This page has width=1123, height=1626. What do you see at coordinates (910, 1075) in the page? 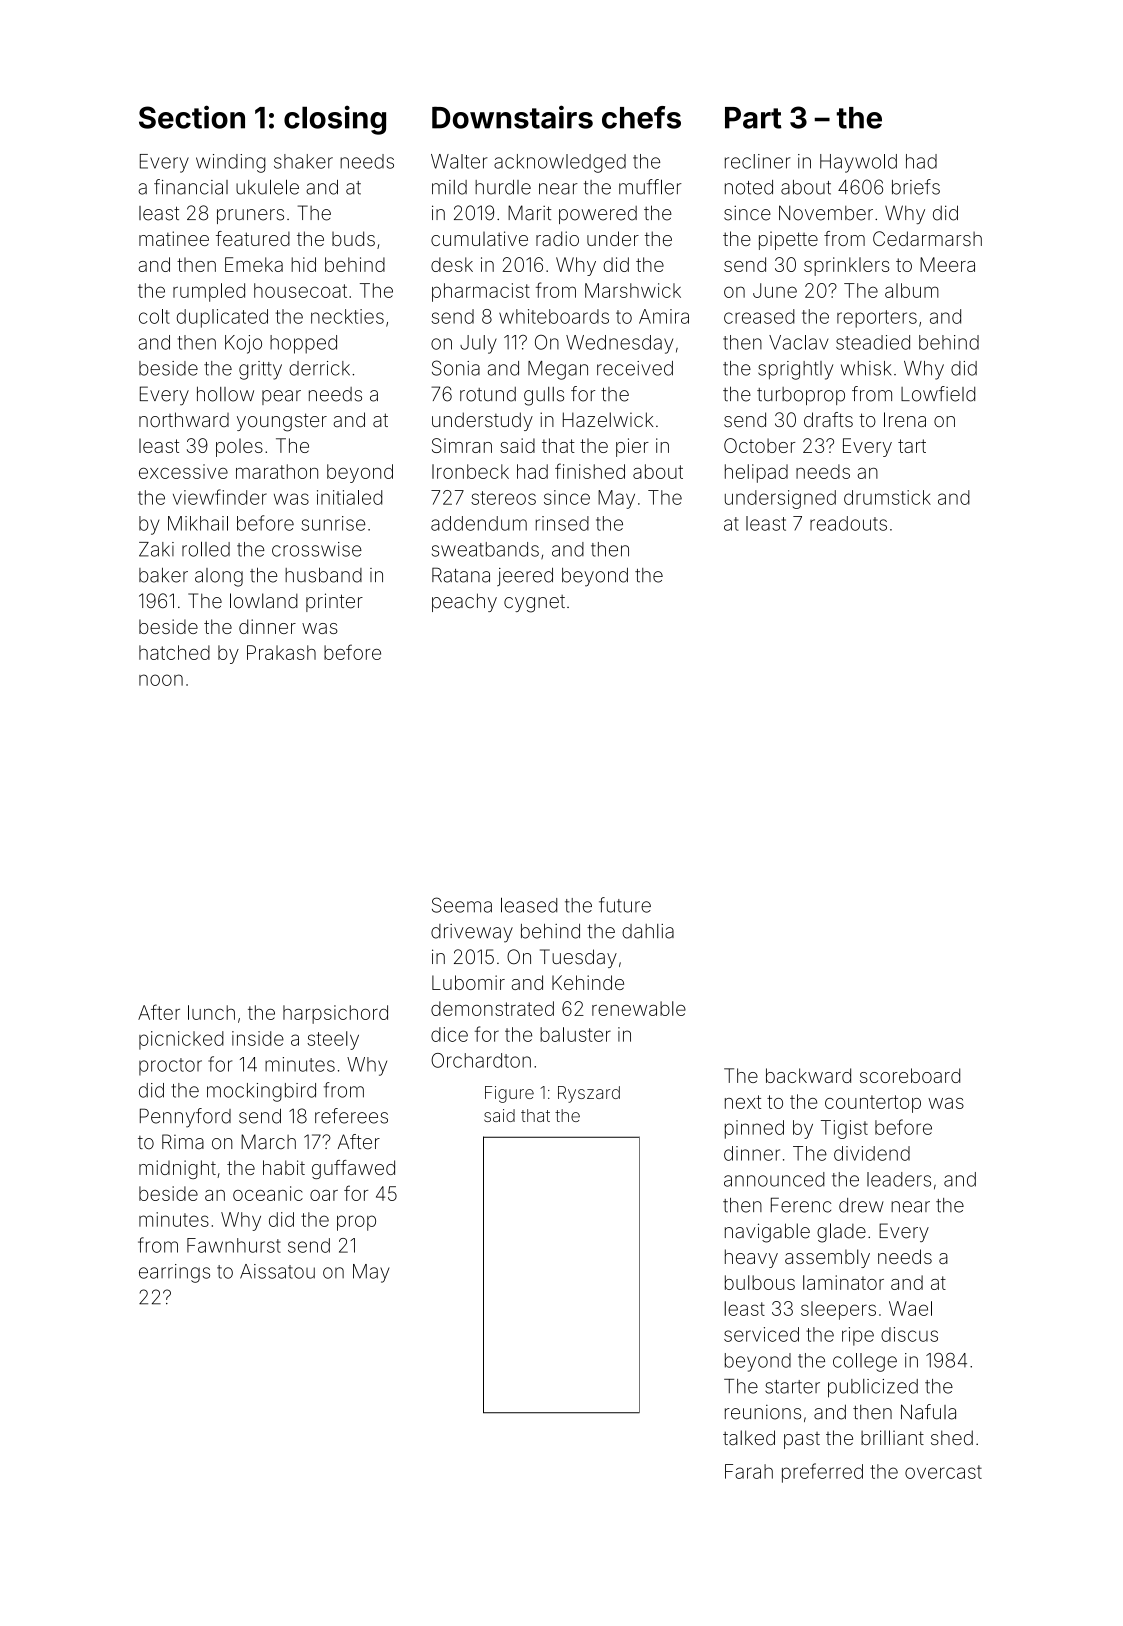
I see `scoreboard` at bounding box center [910, 1075].
